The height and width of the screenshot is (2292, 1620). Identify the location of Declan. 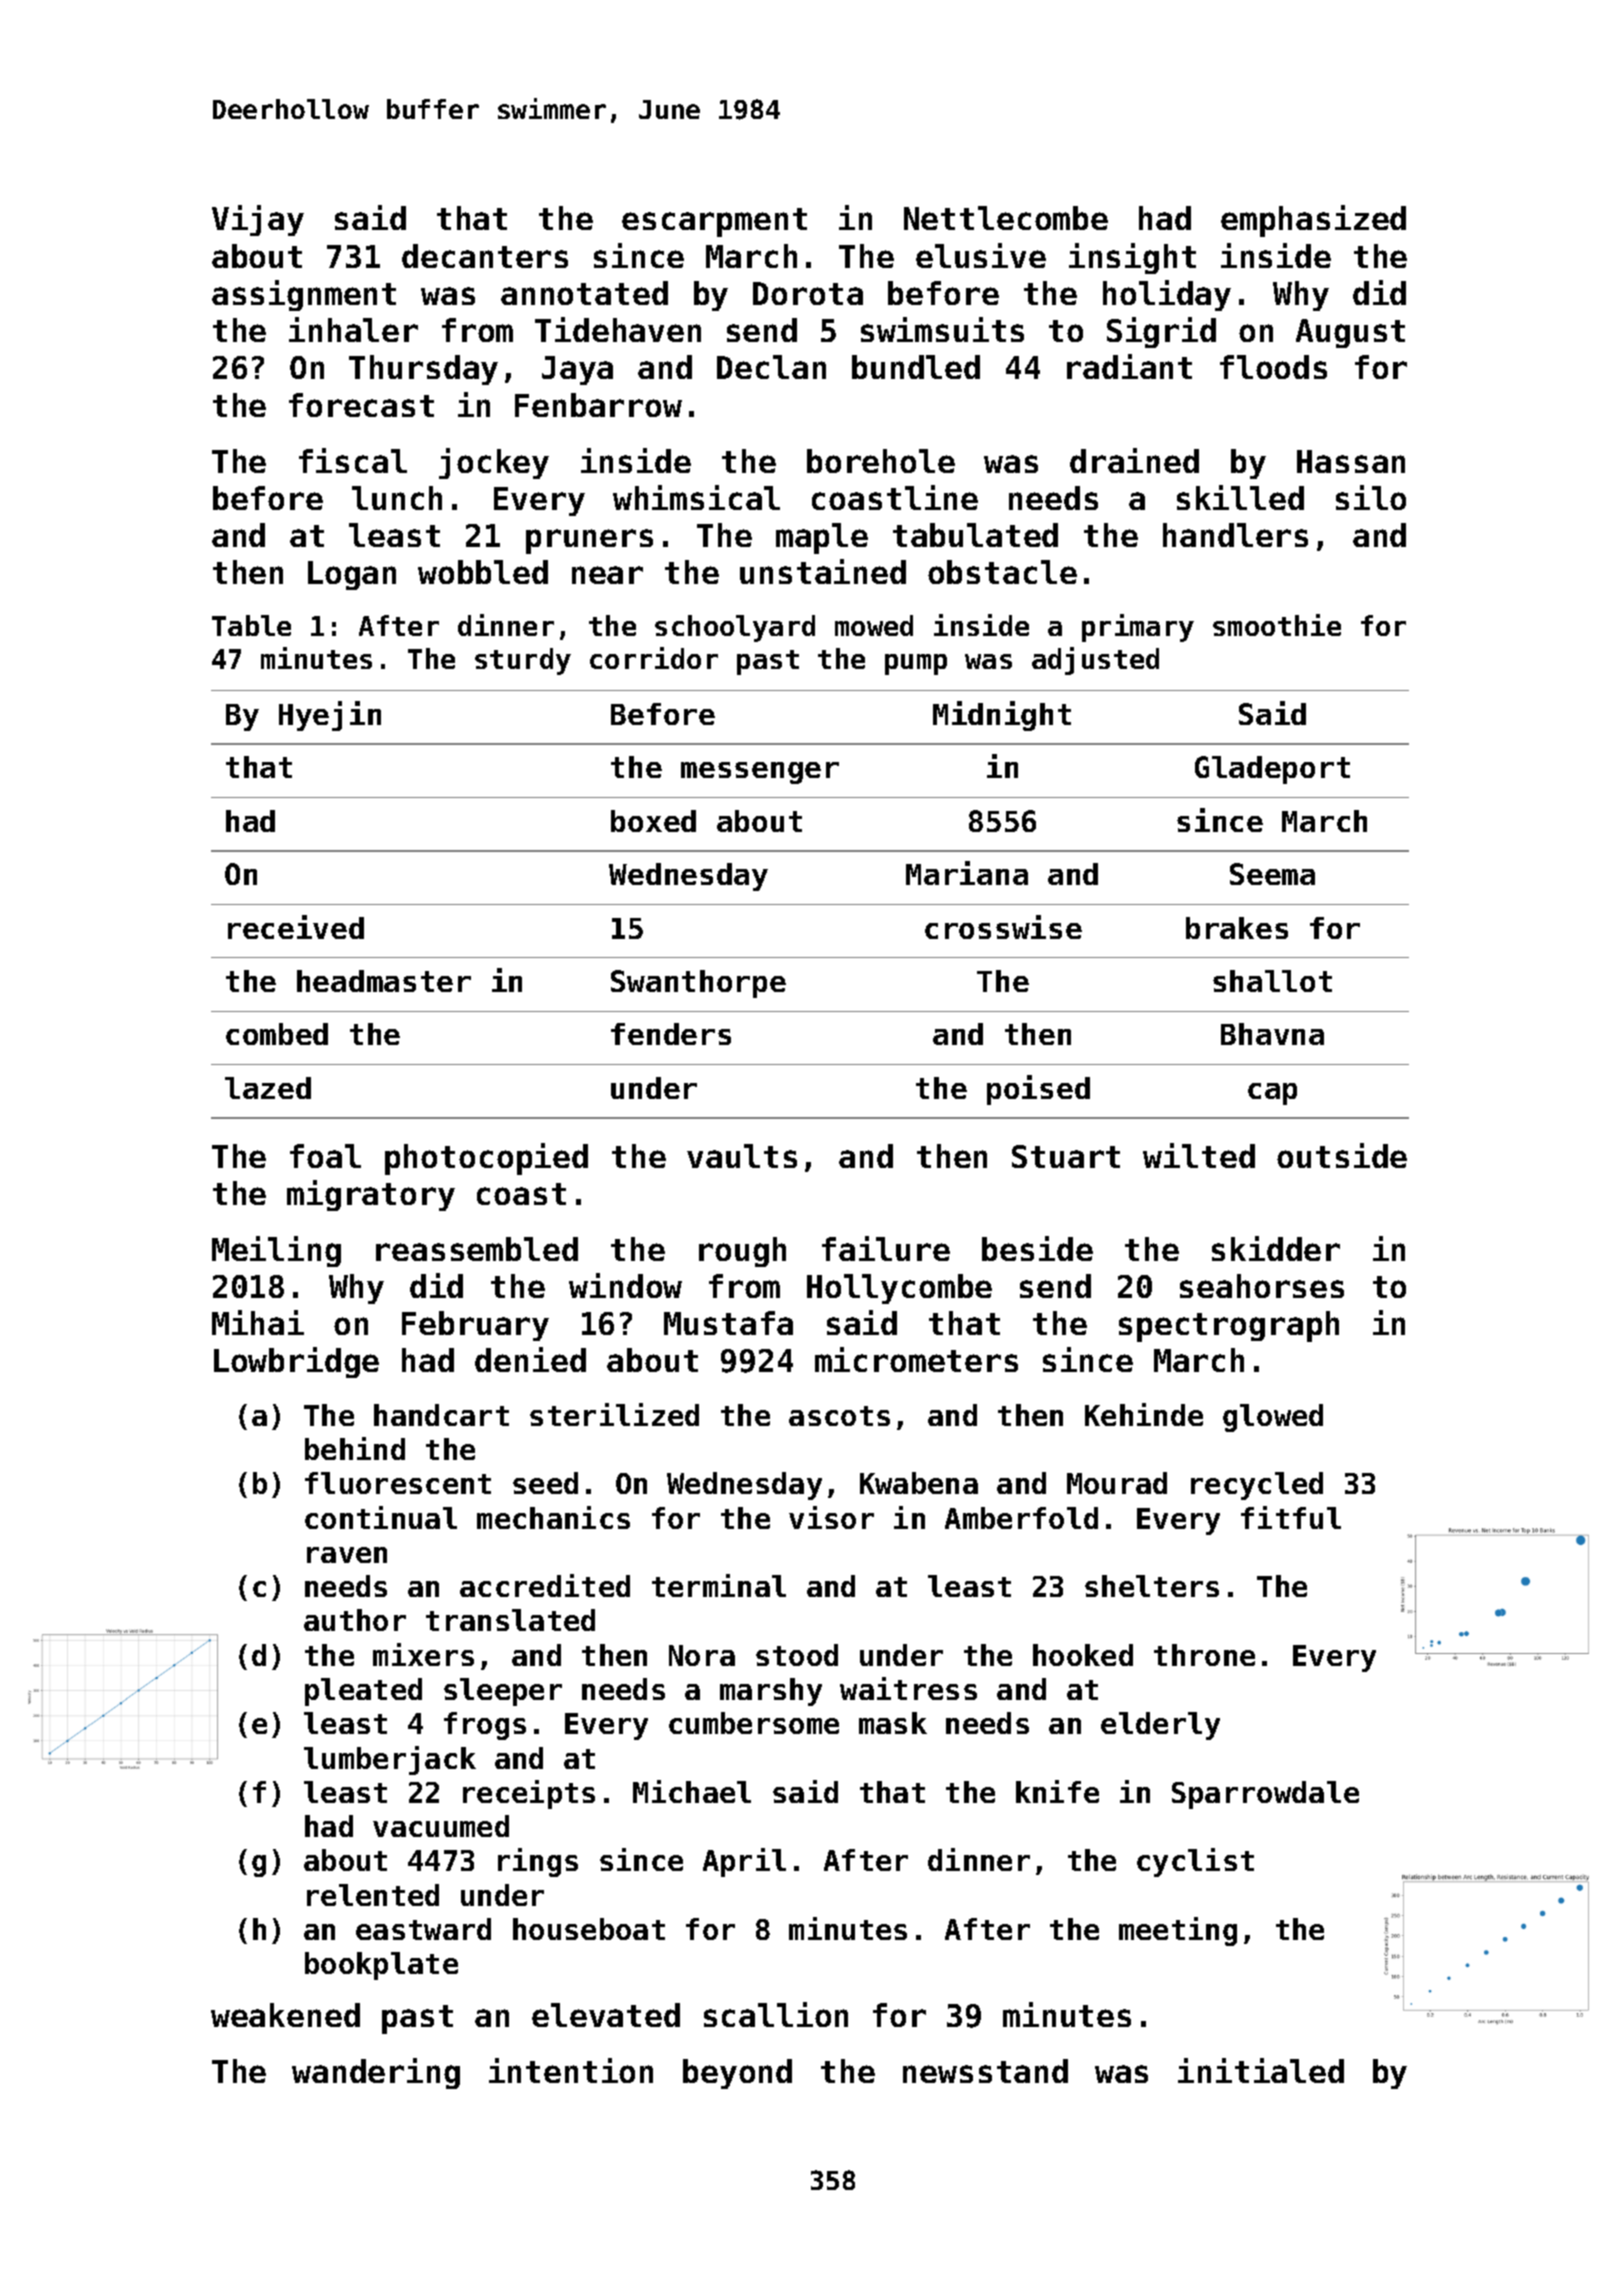
(771, 367).
